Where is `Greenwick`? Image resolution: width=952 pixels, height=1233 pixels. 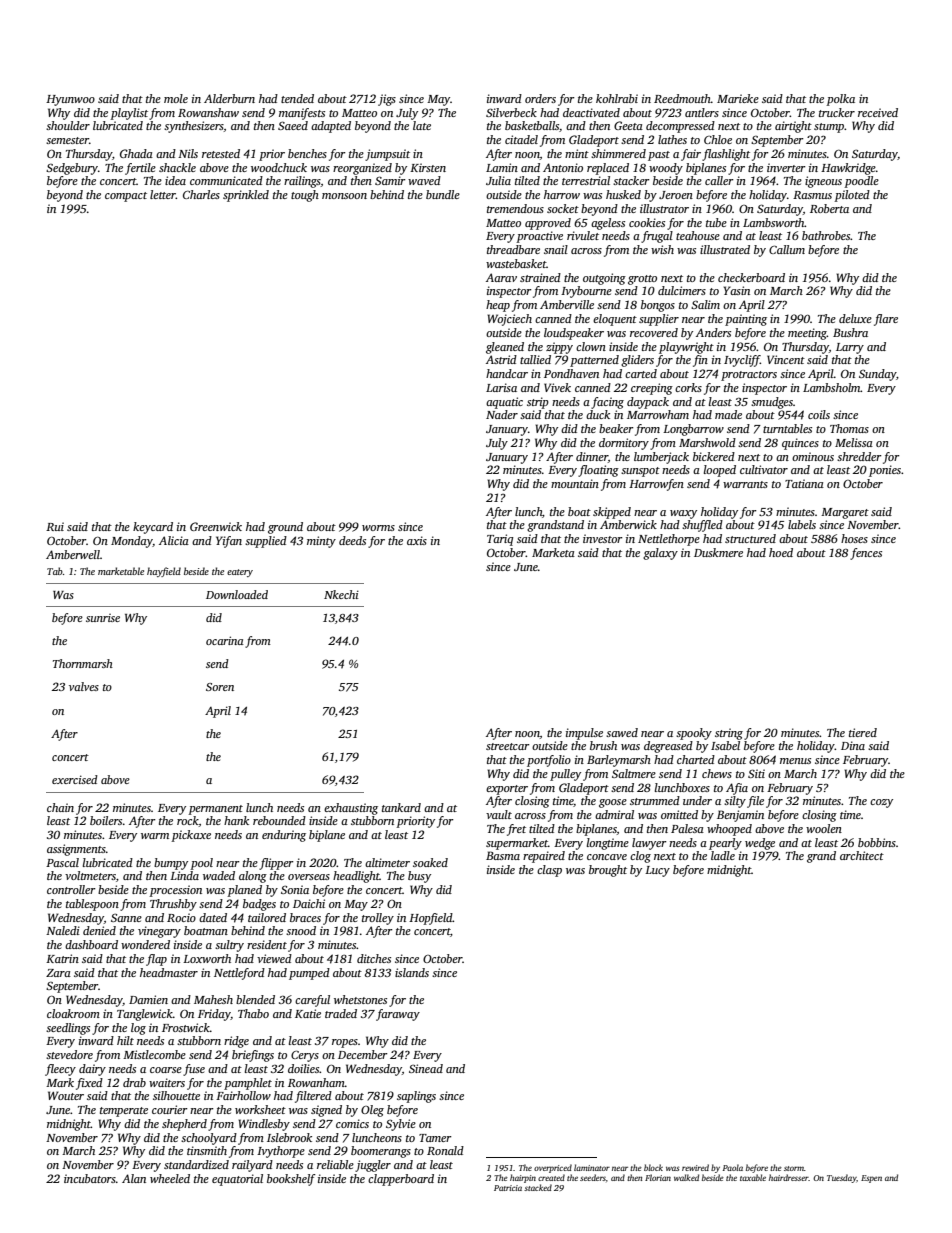
Greenwick is located at coordinates (216, 526).
